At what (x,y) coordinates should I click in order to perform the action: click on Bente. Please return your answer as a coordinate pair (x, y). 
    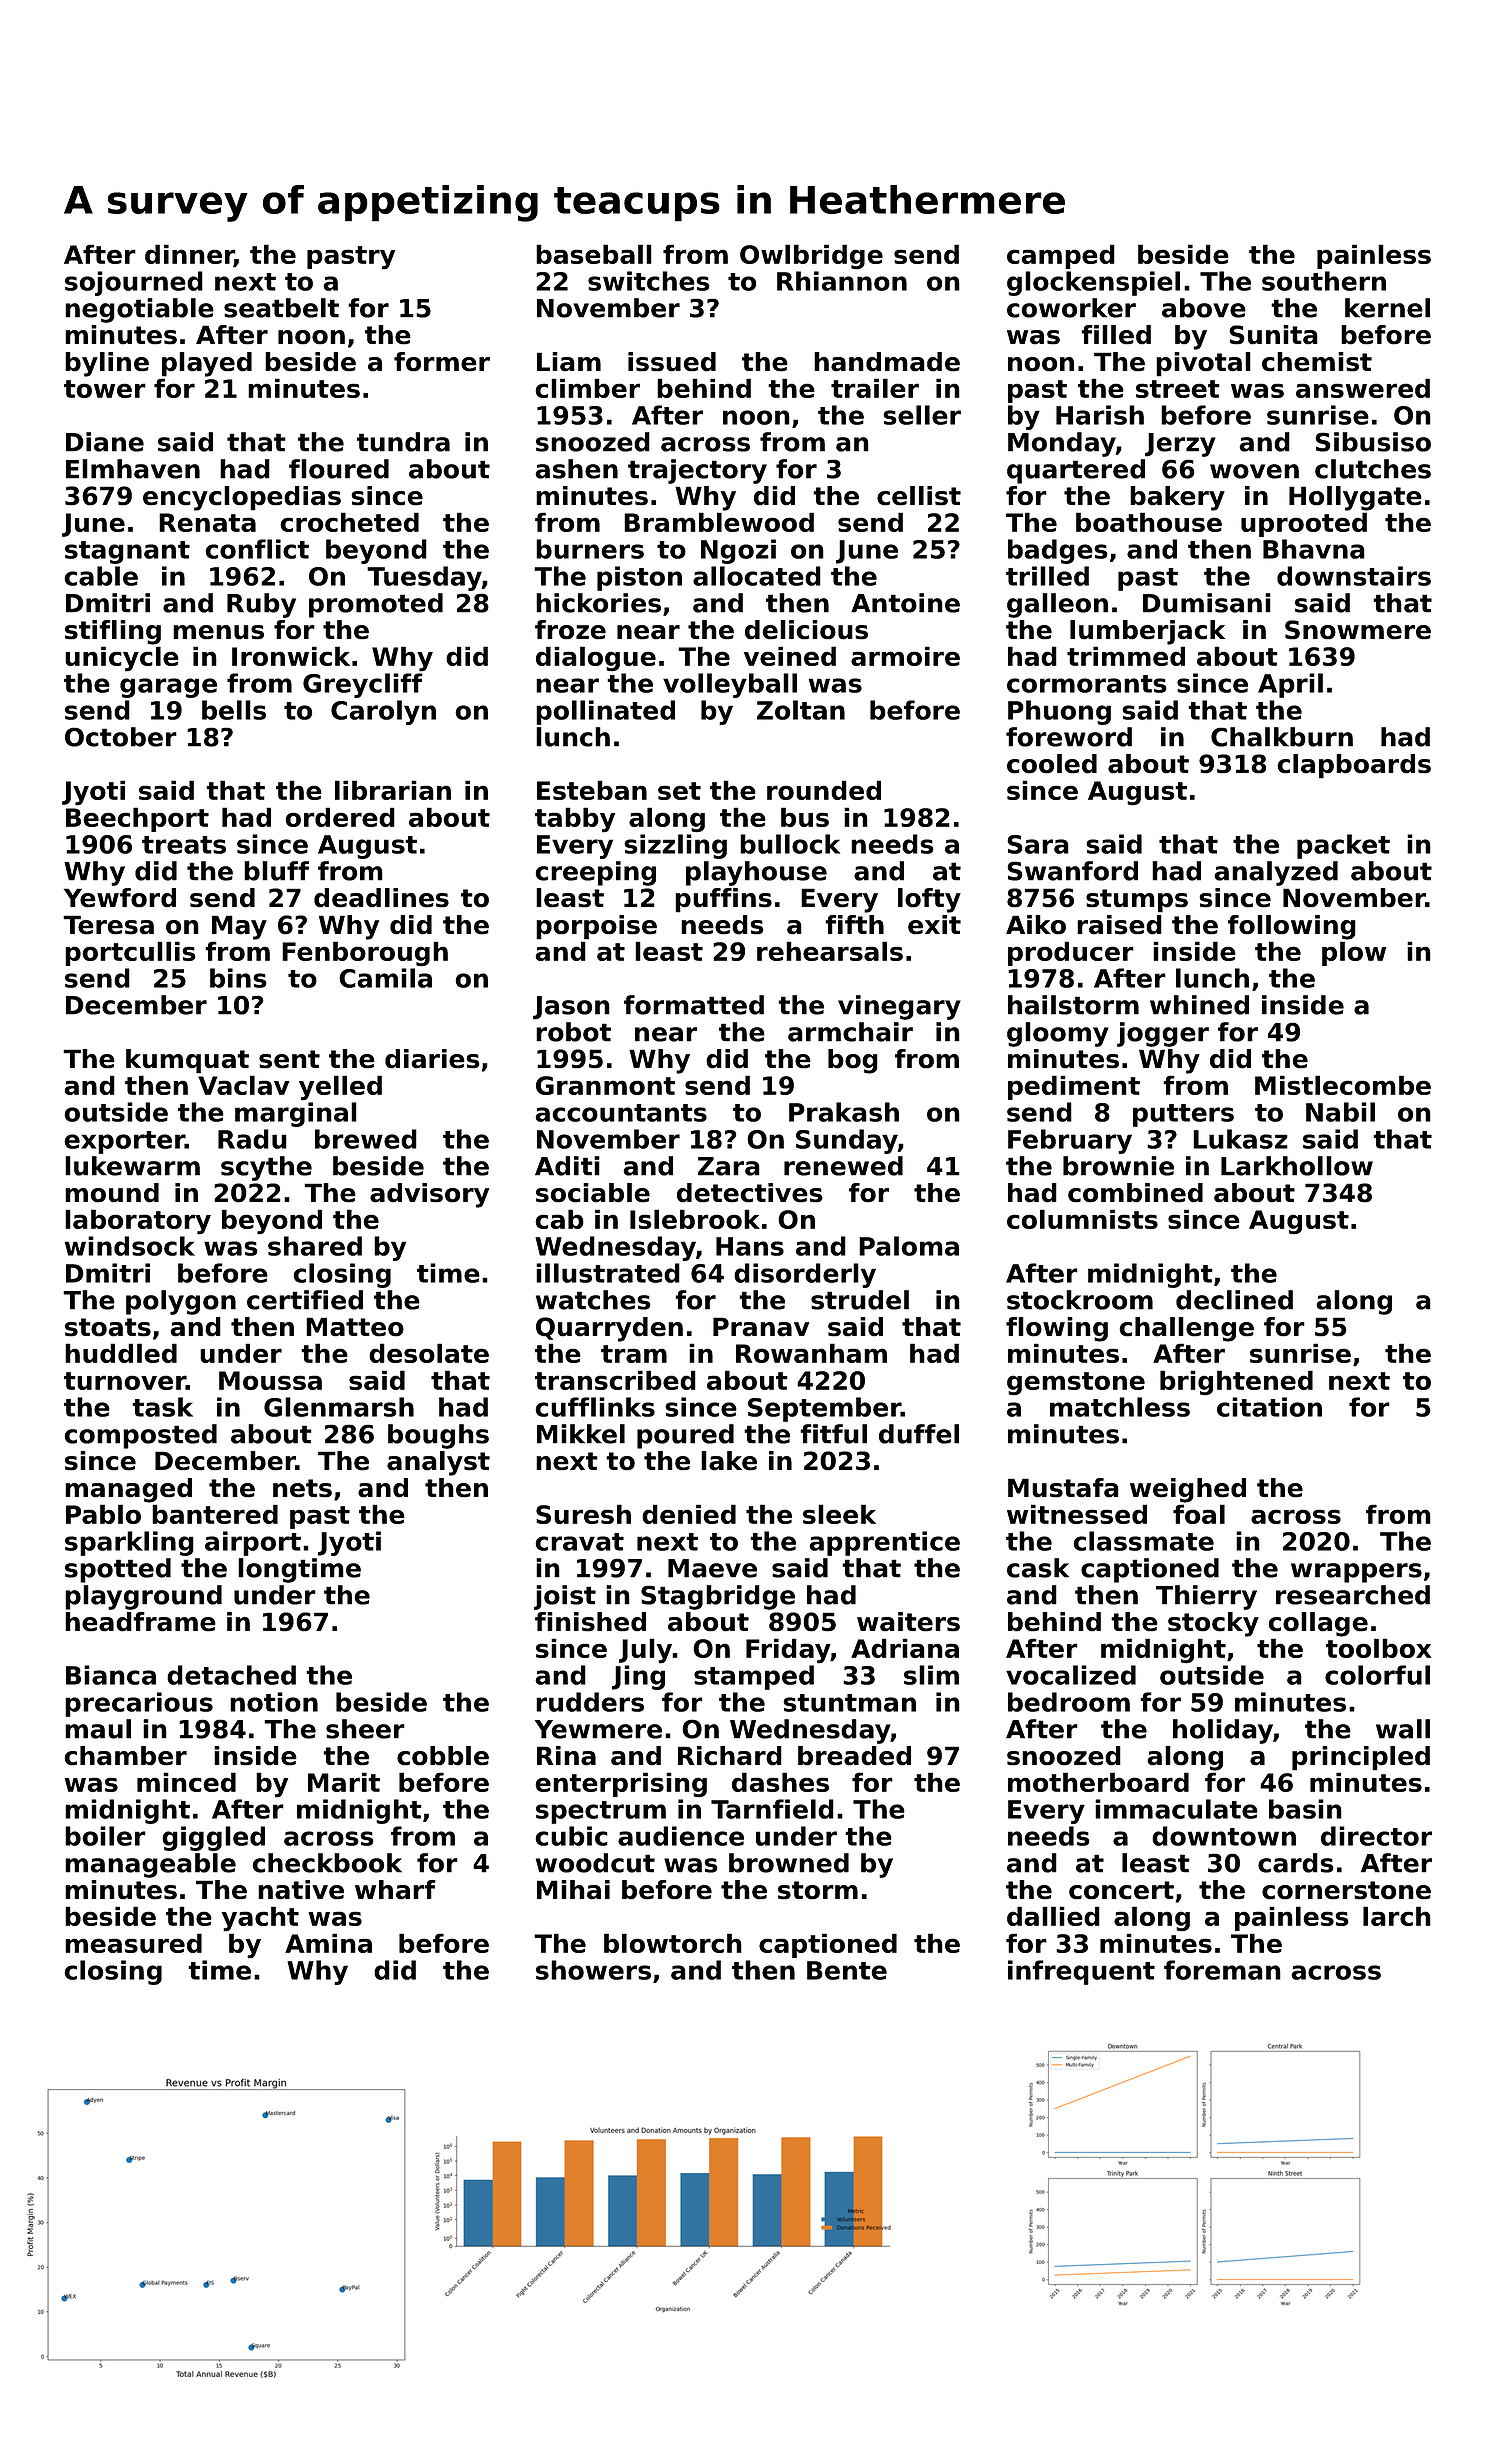
    Looking at the image, I should click on (847, 1970).
